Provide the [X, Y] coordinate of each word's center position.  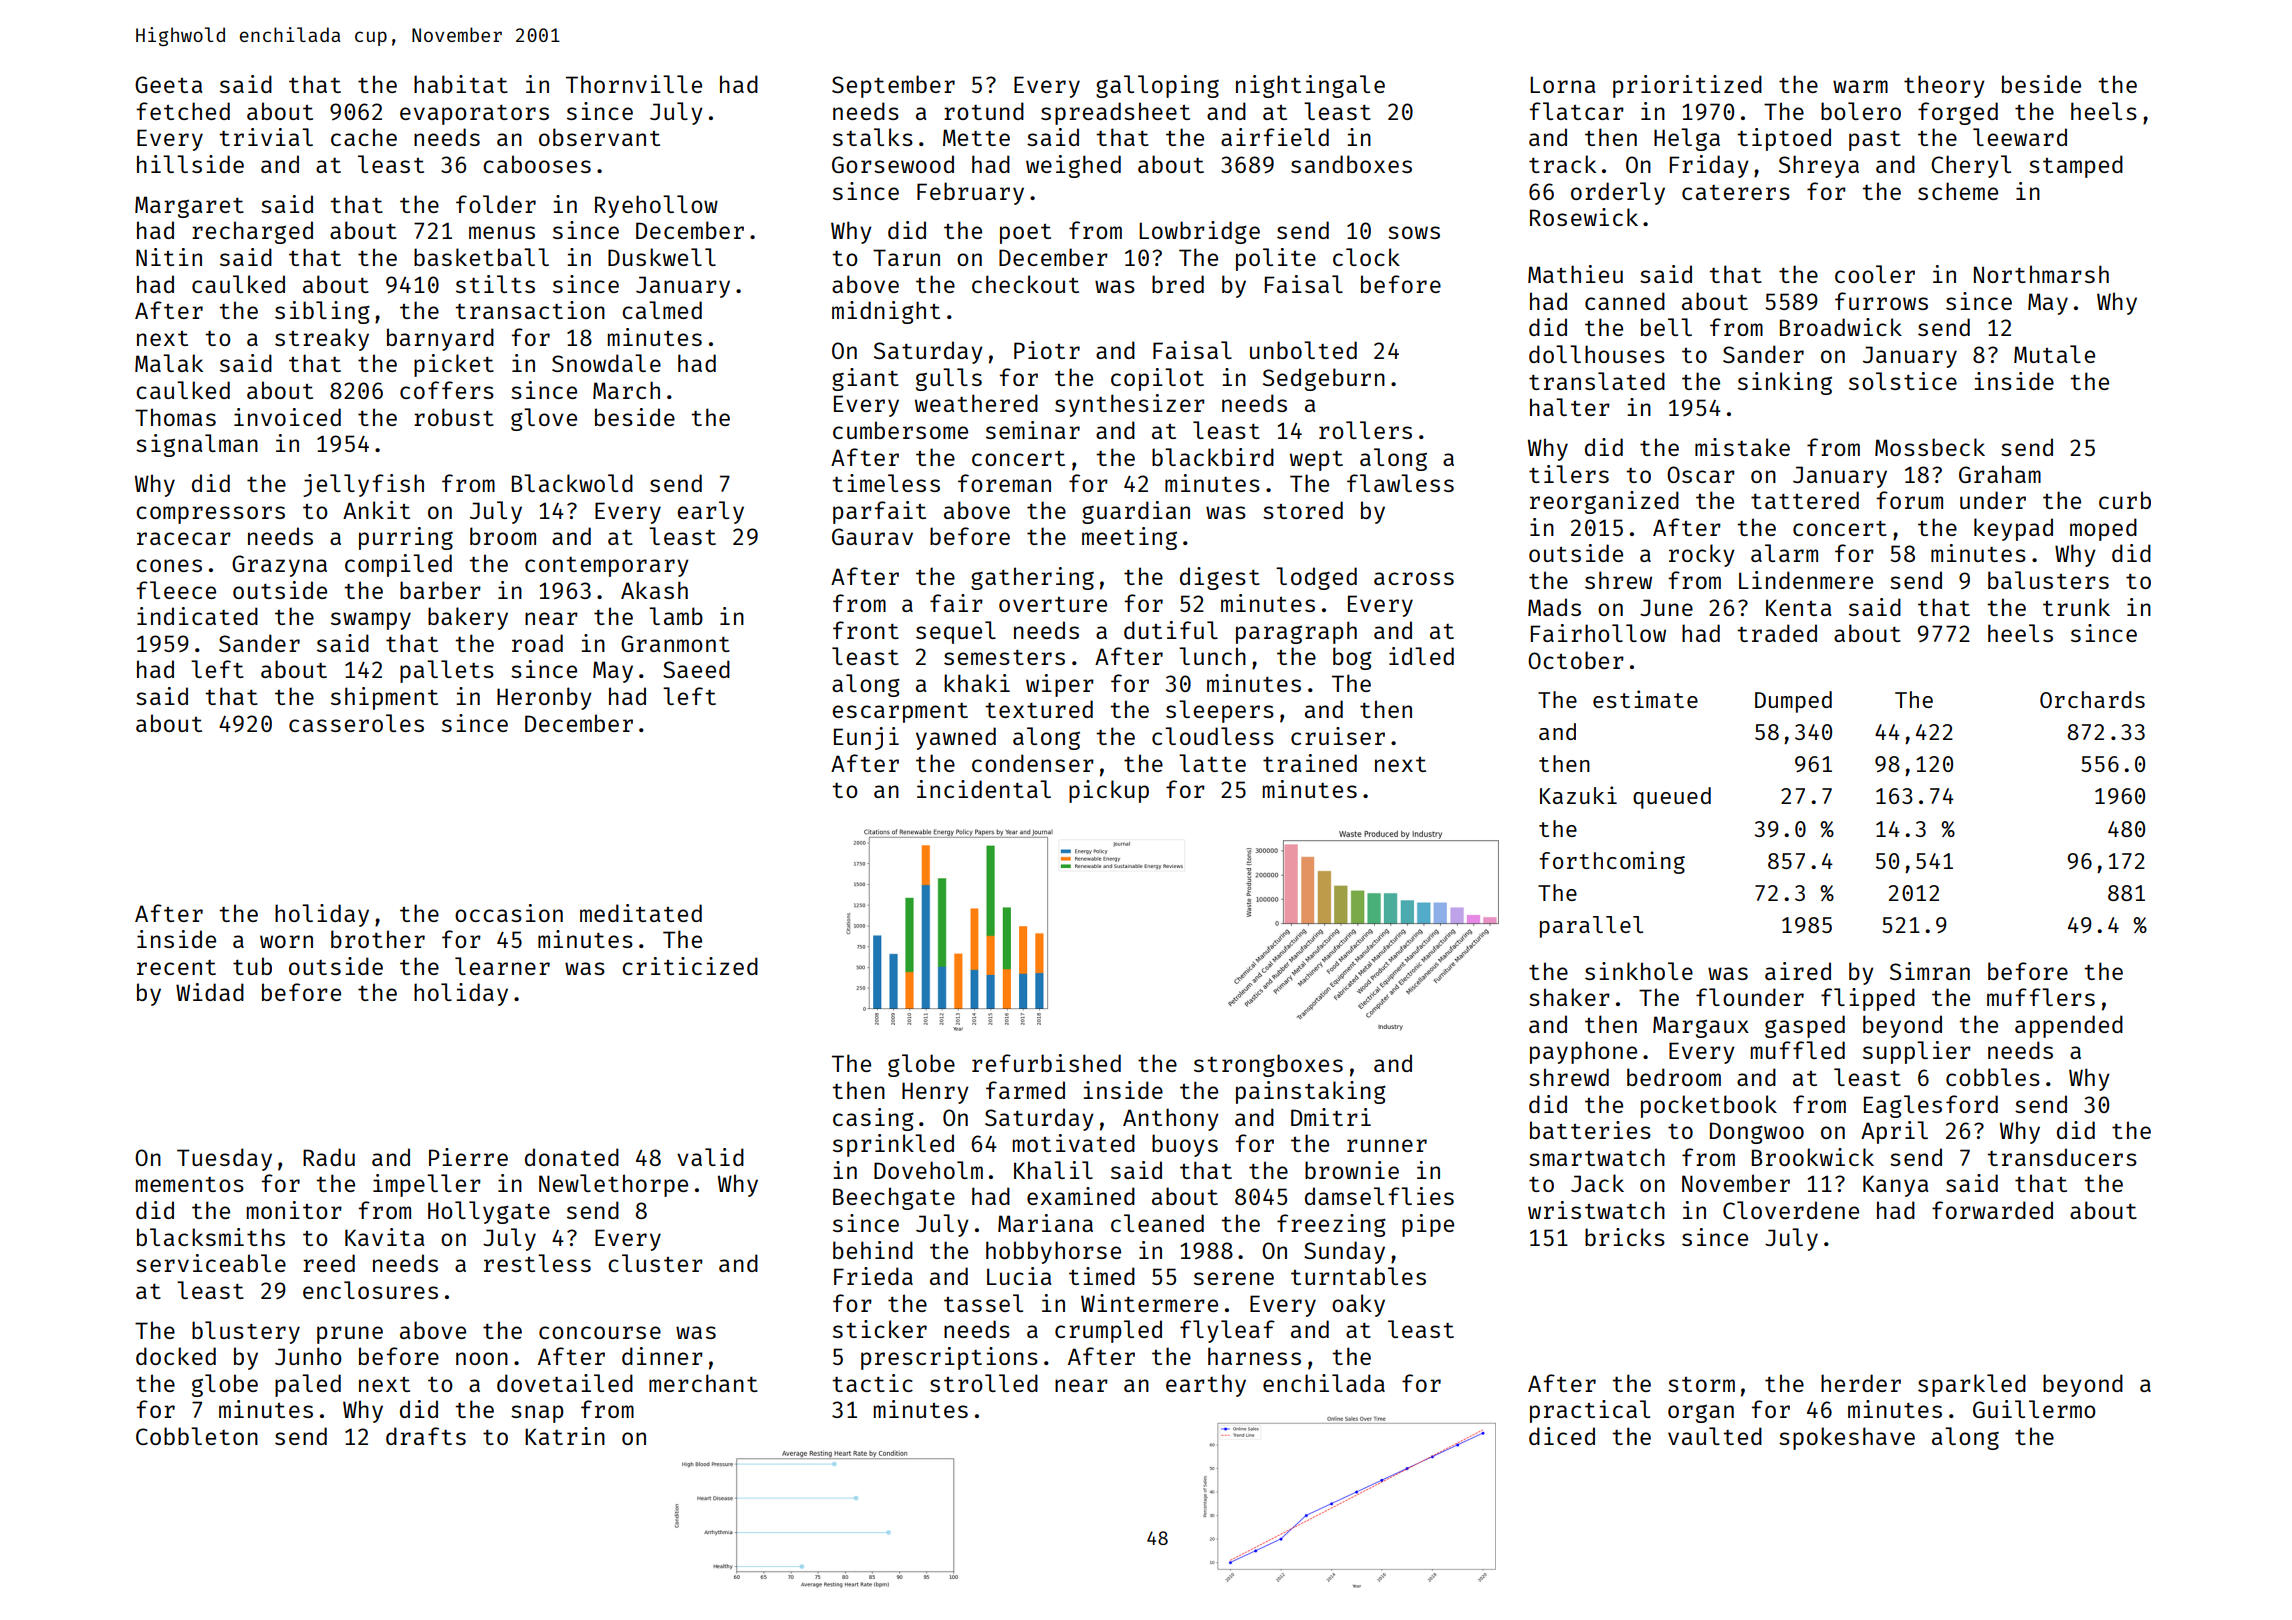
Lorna [1562, 84]
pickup [1109, 791]
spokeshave [1847, 1438]
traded [1777, 633]
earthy [1206, 1385]
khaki [977, 683]
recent [176, 967]
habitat [461, 84]
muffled [1798, 1050]
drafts [426, 1436]
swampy [371, 621]
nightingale [1310, 86]
